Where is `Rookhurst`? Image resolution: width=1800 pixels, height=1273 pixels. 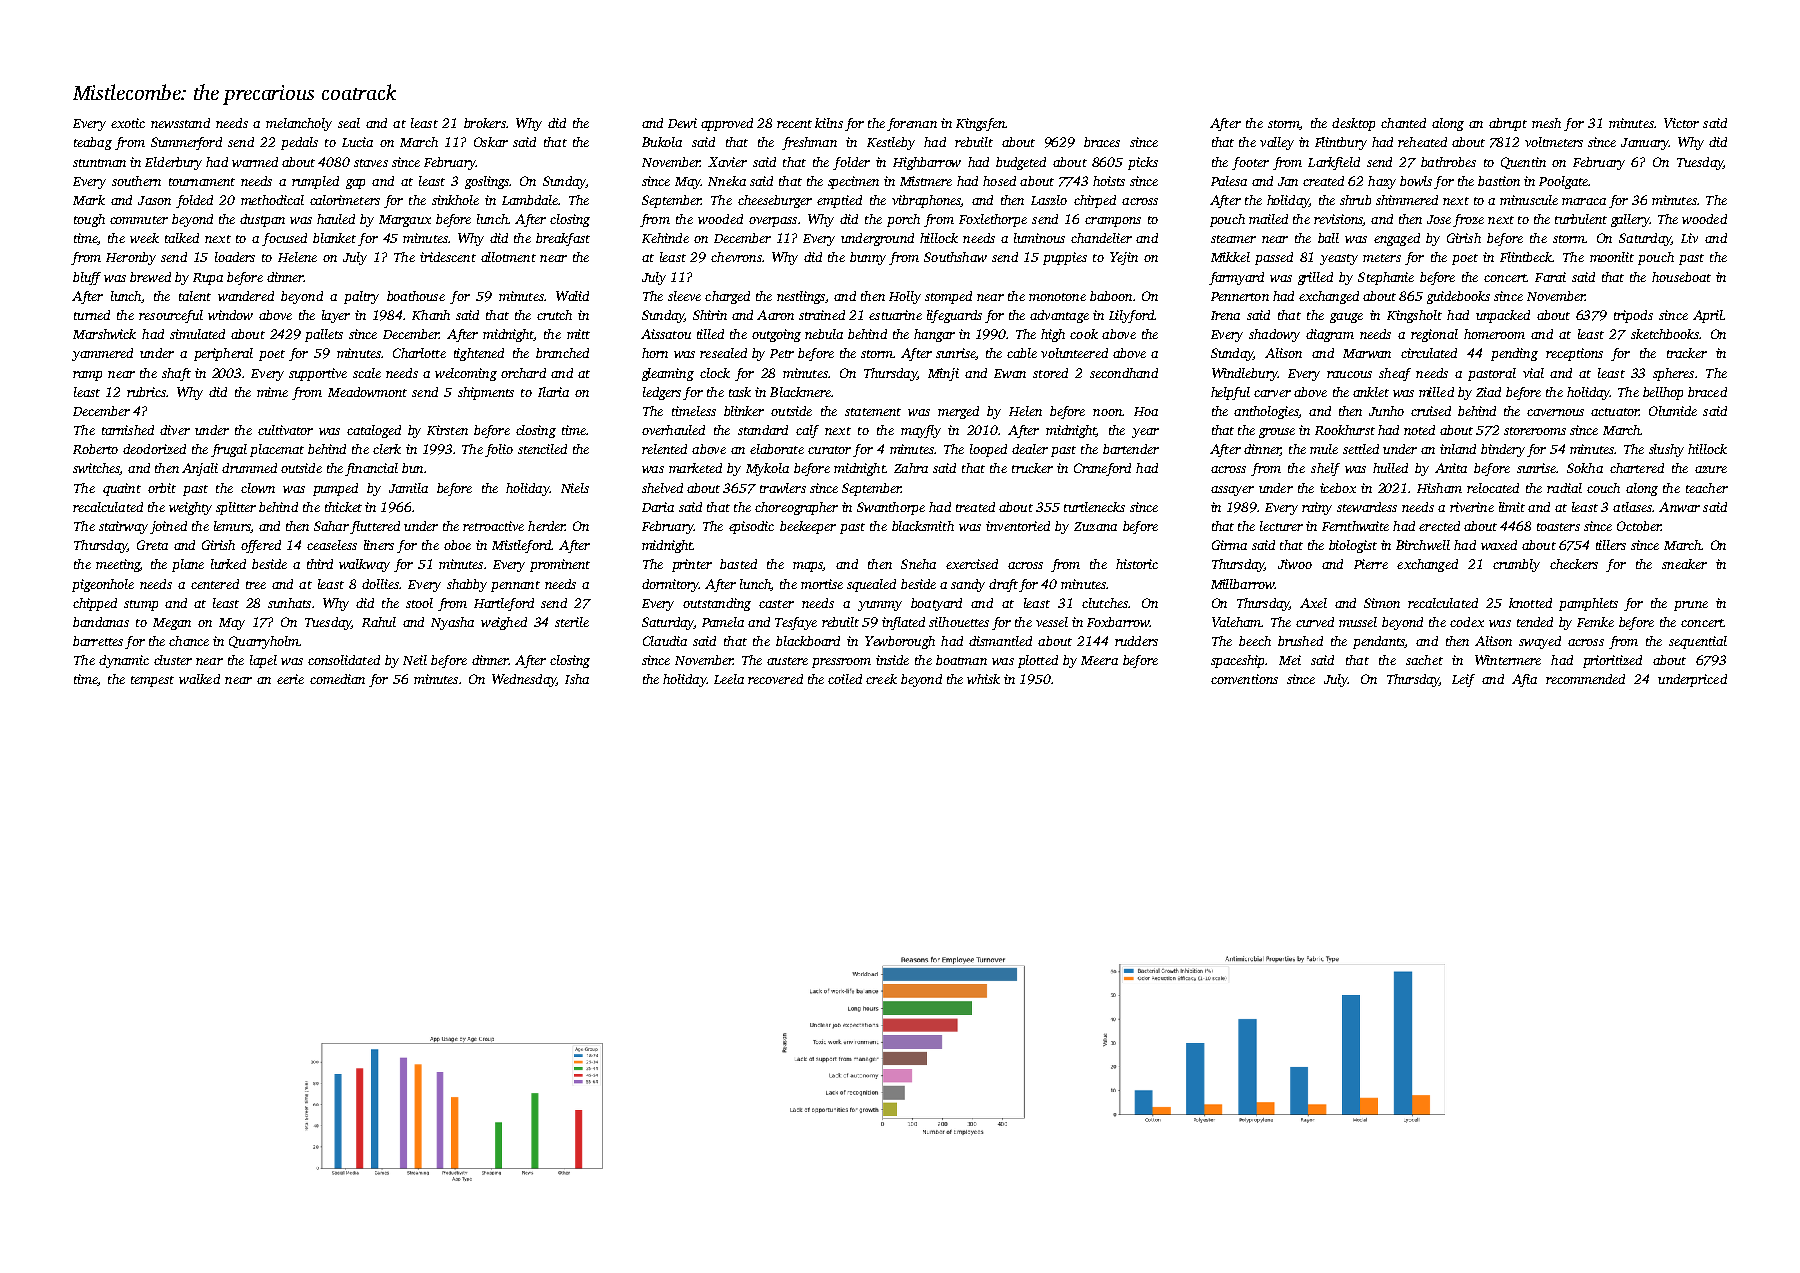
Rookhurst is located at coordinates (1345, 430).
